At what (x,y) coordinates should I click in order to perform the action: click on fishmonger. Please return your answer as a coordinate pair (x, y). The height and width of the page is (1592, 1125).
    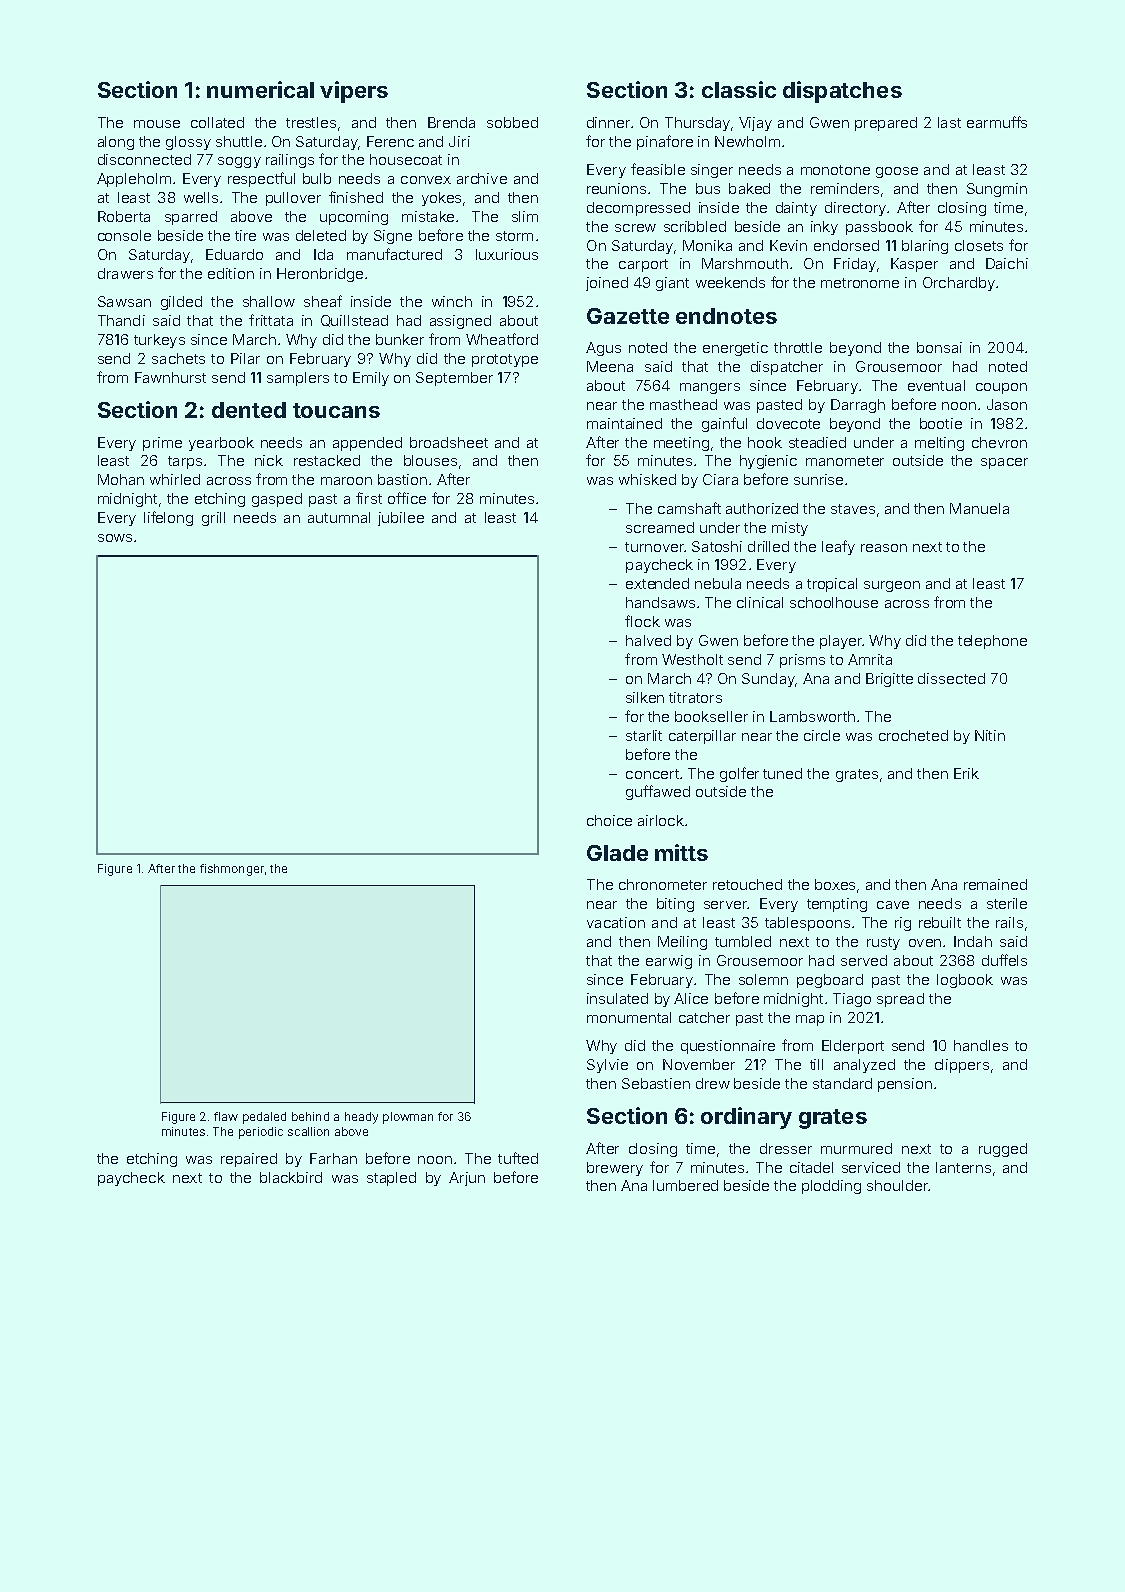
    Looking at the image, I should click on (232, 870).
